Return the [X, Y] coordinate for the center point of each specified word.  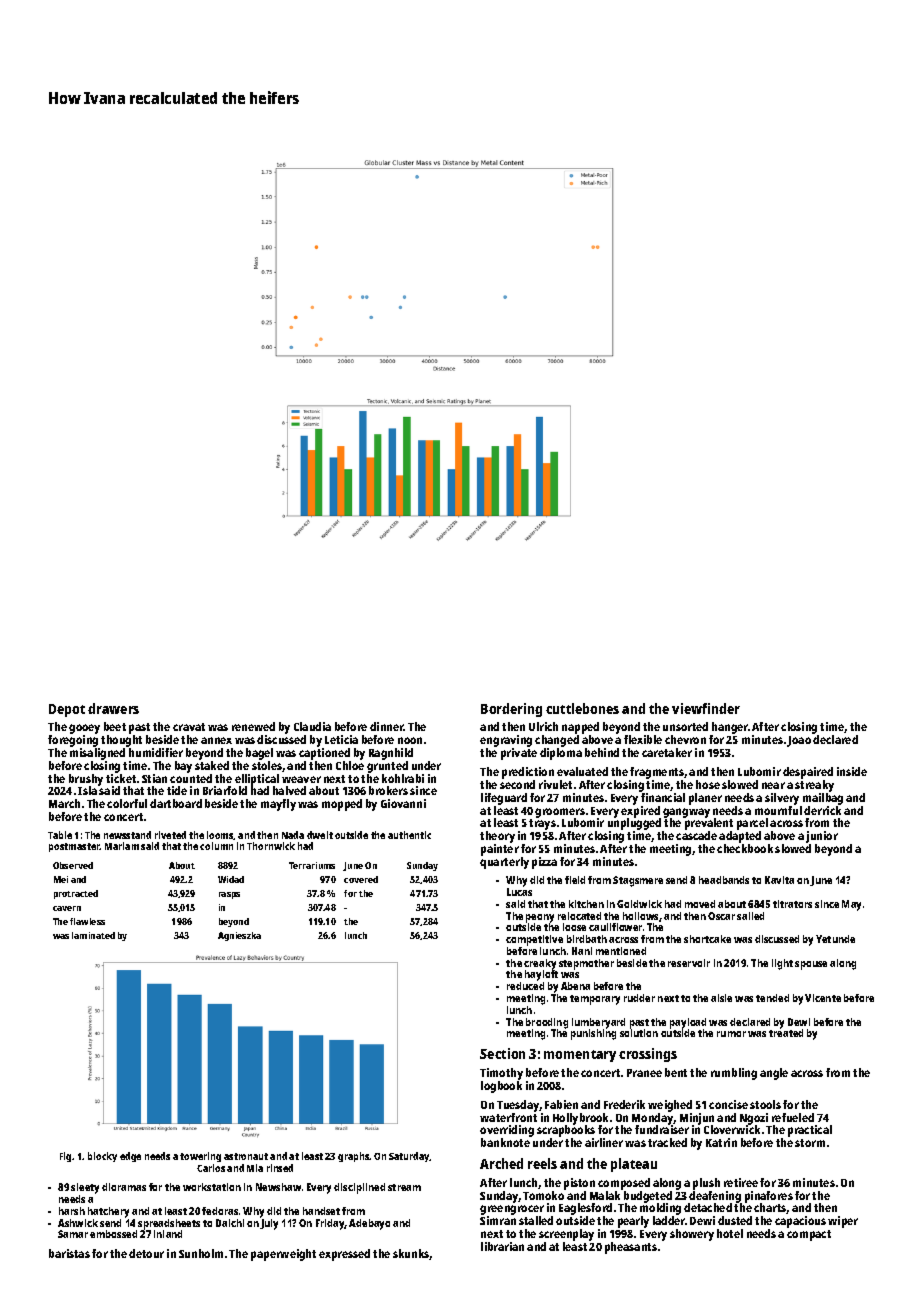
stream [404, 1187]
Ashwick [78, 1223]
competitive [534, 940]
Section [502, 1053]
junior [822, 837]
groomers [560, 813]
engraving [506, 741]
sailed [750, 916]
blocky [102, 1157]
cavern [67, 908]
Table [60, 835]
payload [688, 1023]
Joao [799, 741]
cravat [189, 727]
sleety [85, 1188]
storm [810, 1143]
